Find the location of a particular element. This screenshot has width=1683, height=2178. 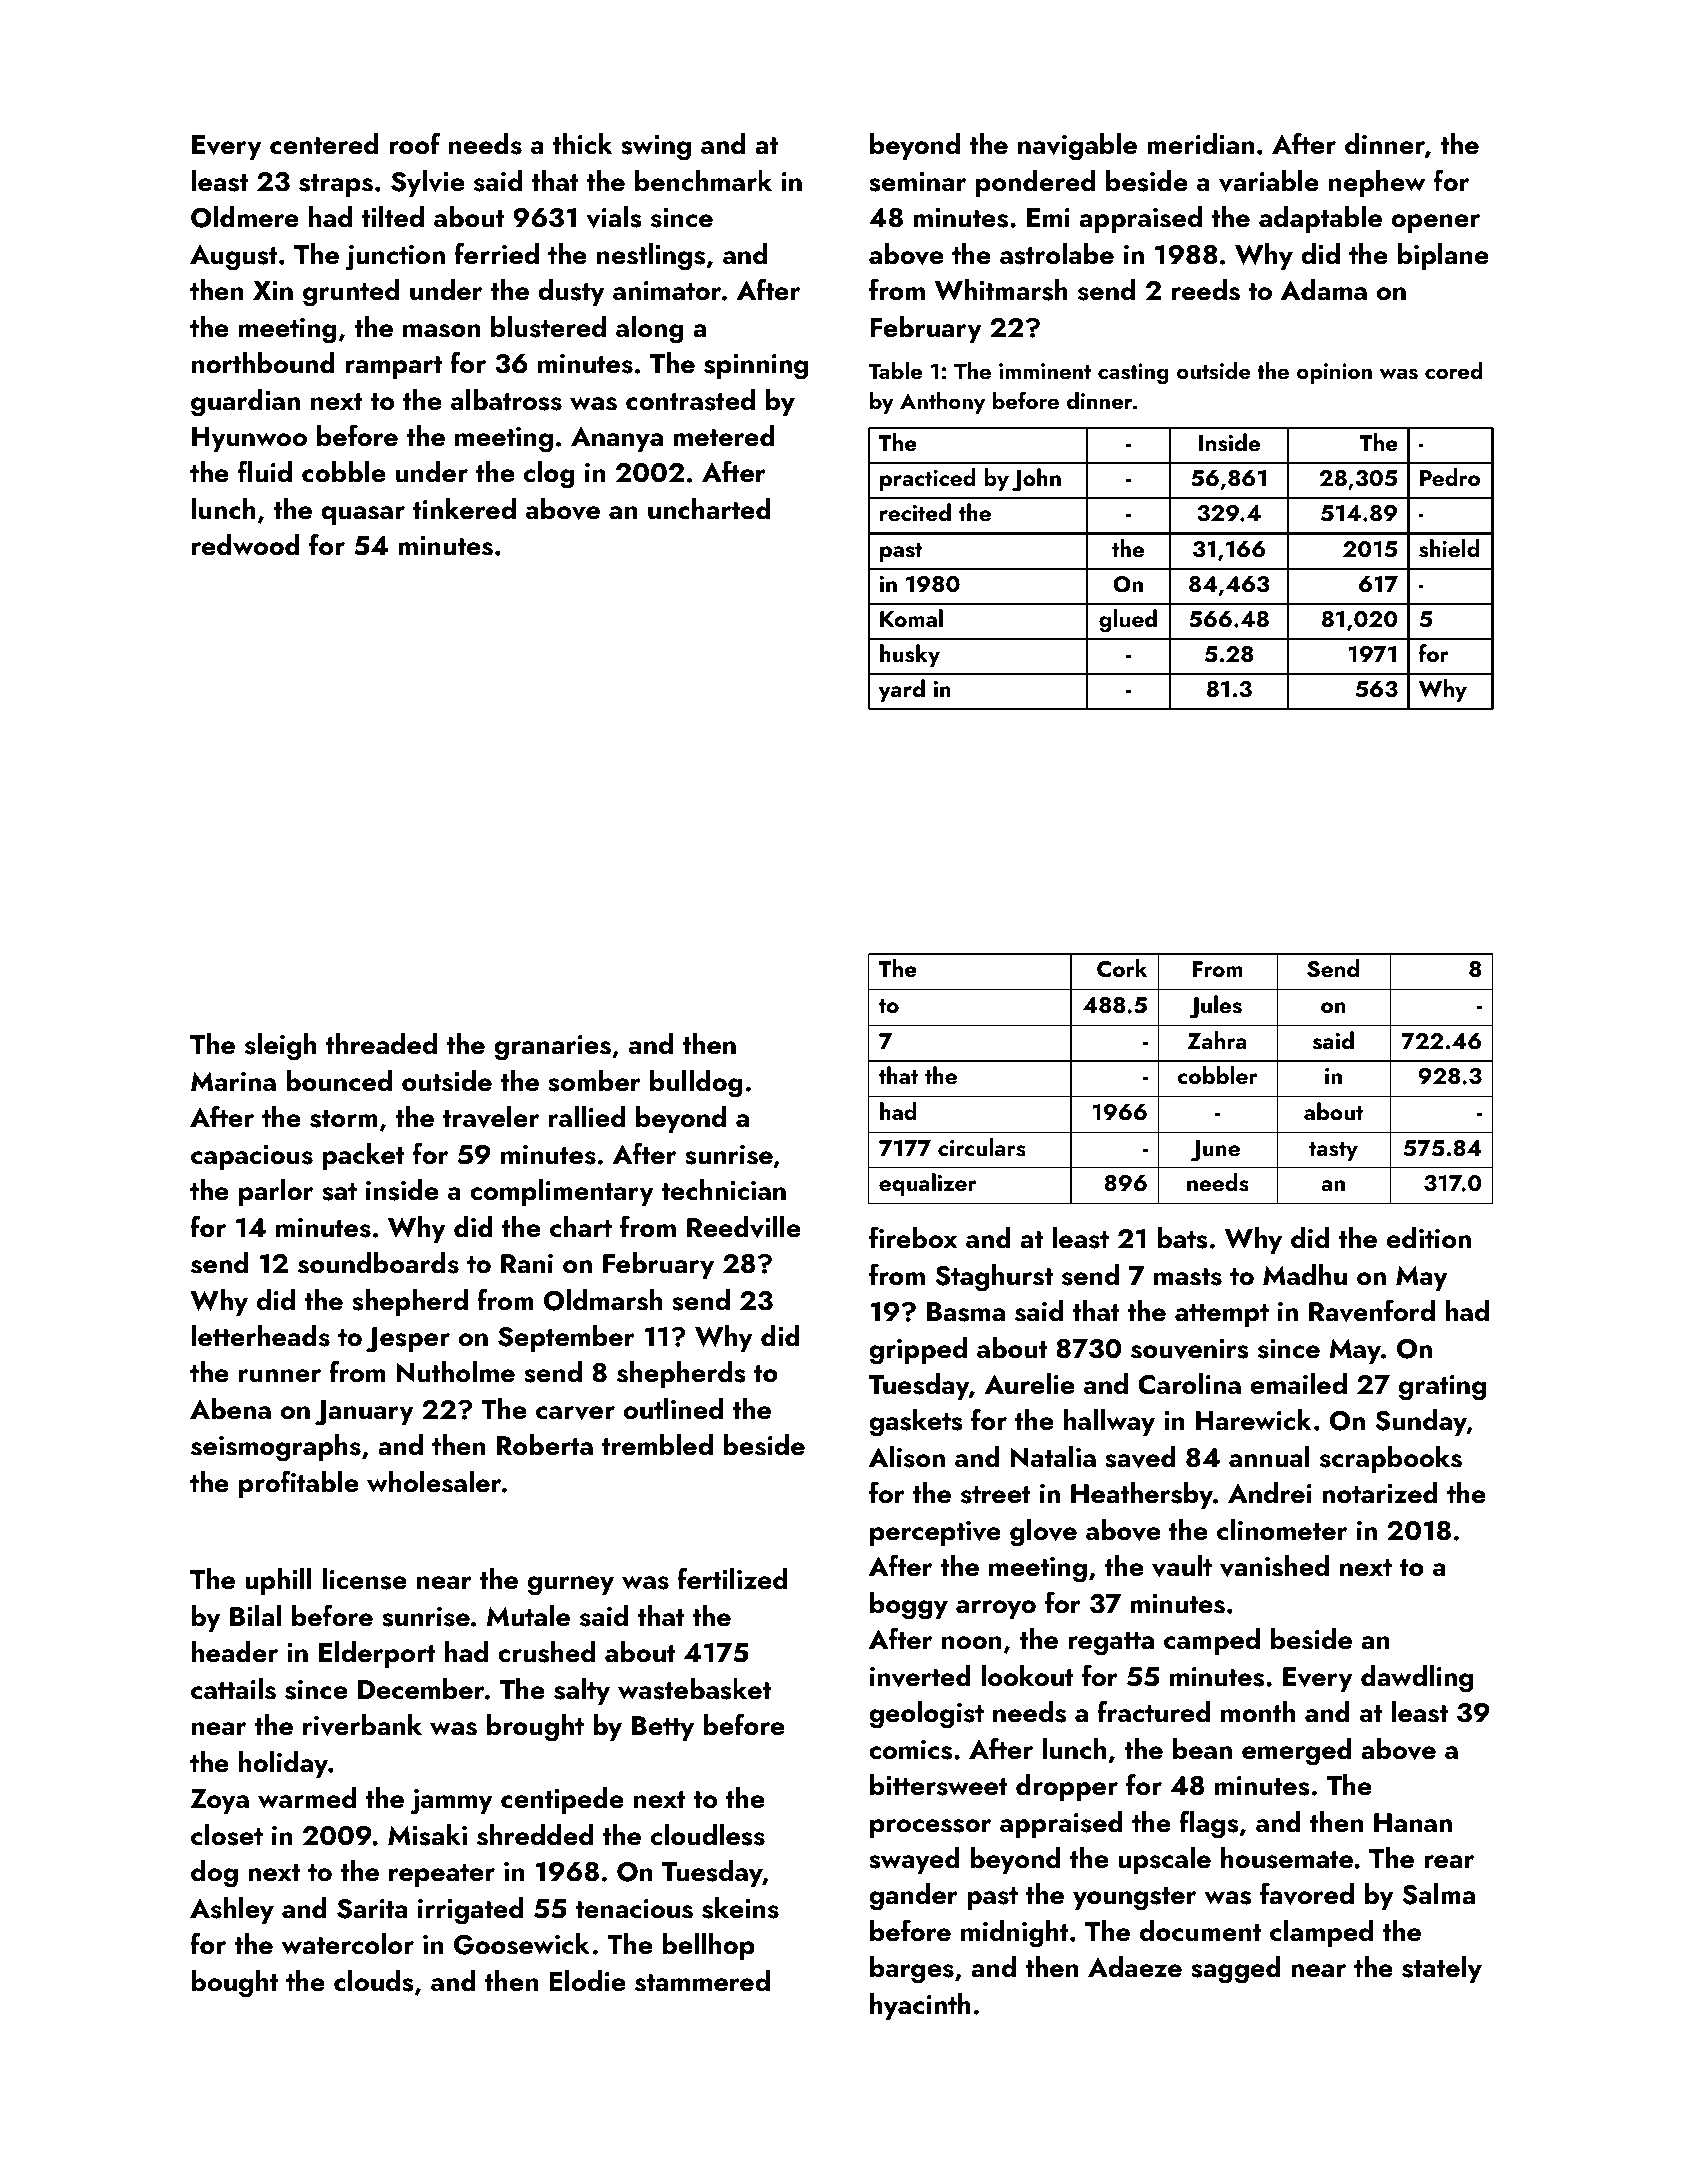

opinion is located at coordinates (1334, 373).
